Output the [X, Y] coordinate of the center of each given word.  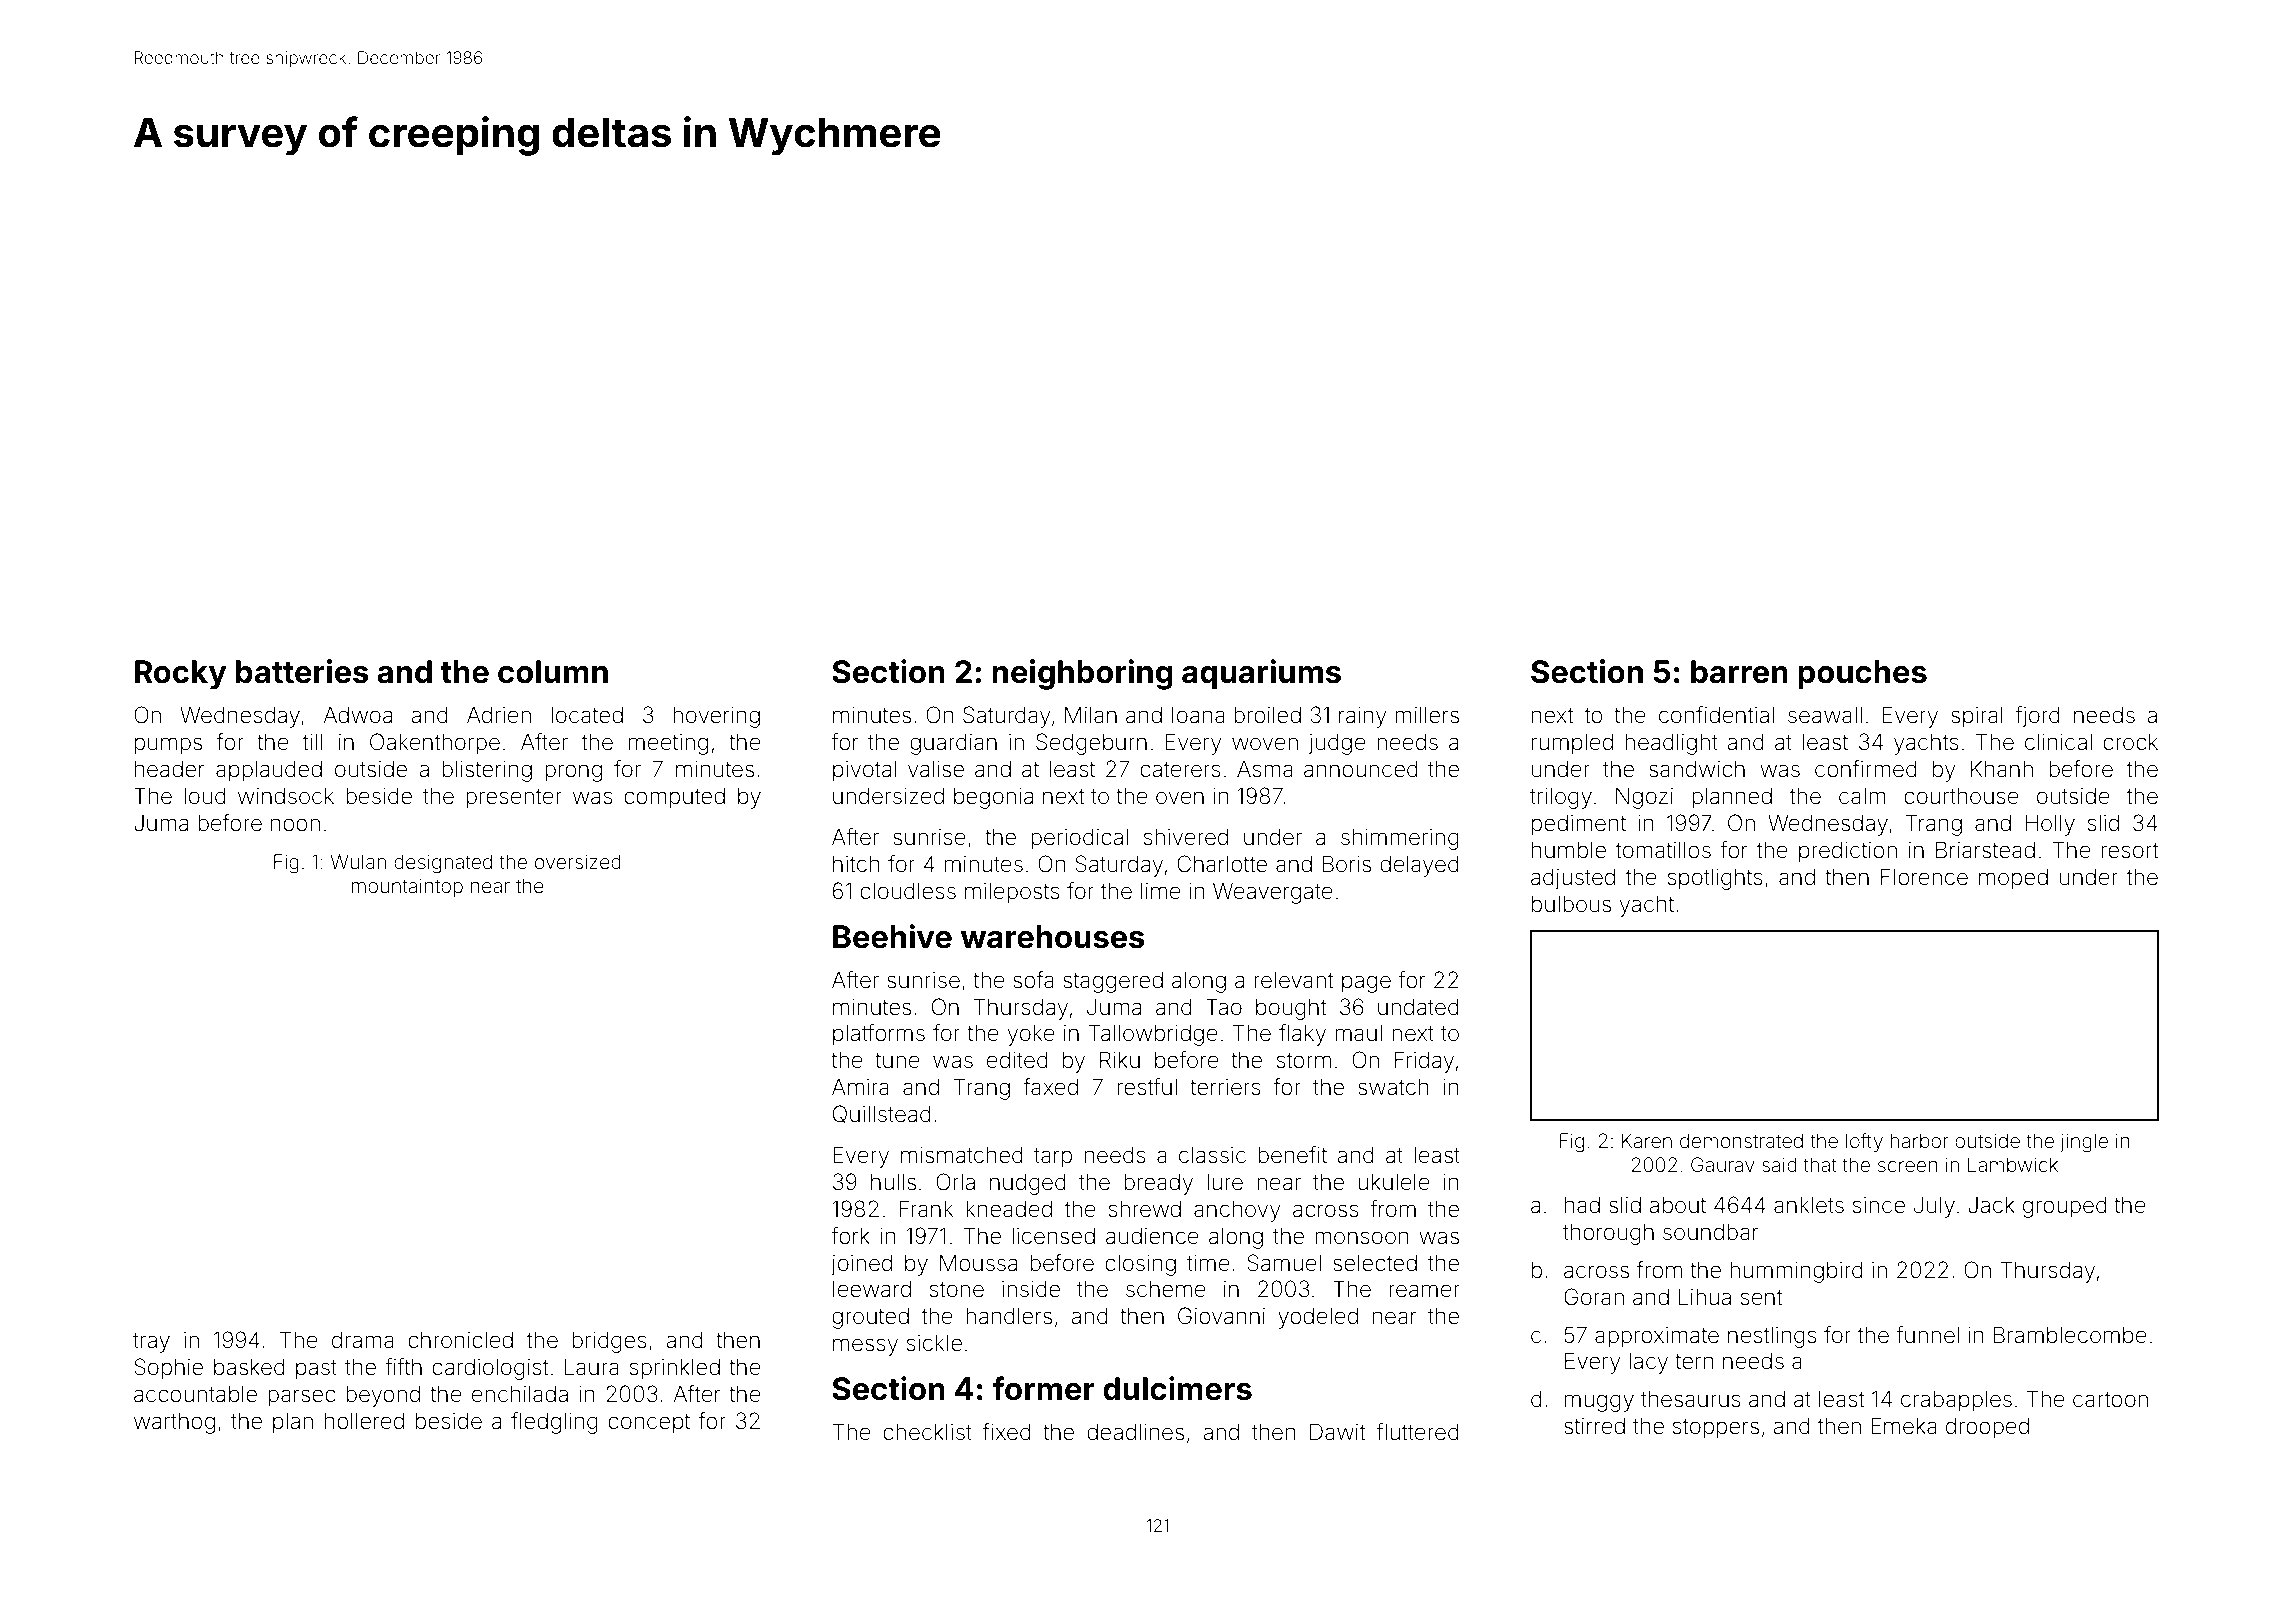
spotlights [1715, 879]
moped [2013, 879]
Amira [860, 1087]
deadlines [1135, 1432]
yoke [1031, 1035]
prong [573, 773]
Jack [1991, 1205]
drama [363, 1340]
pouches [1862, 675]
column [553, 672]
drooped [1987, 1428]
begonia [993, 798]
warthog [174, 1423]
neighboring [1082, 674]
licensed [1053, 1236]
